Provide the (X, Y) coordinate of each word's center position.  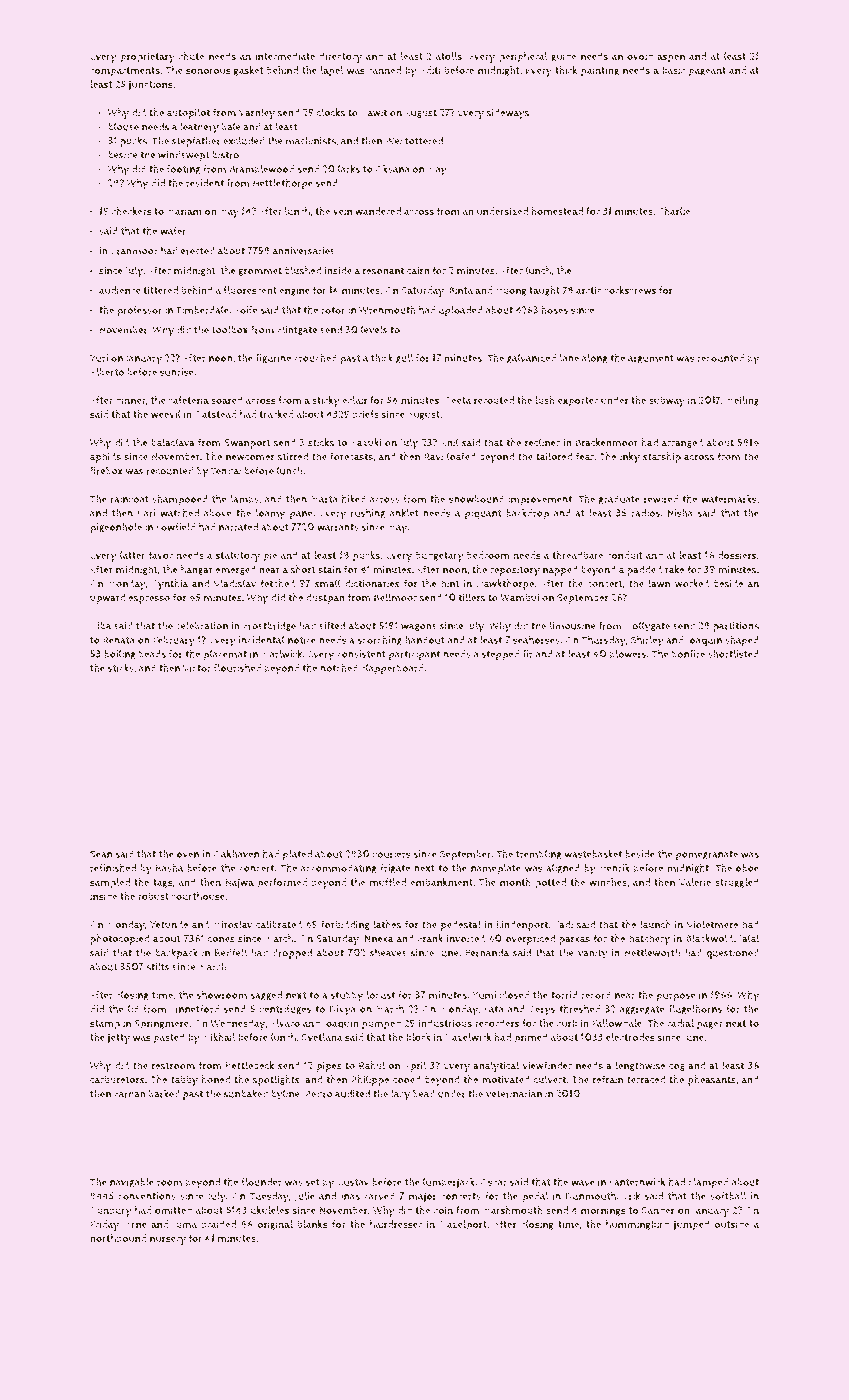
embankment (441, 882)
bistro (225, 155)
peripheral (523, 57)
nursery (168, 1240)
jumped (691, 1225)
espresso (149, 600)
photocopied (119, 939)
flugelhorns (695, 1010)
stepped (500, 655)
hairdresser (396, 1224)
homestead (557, 211)
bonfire (688, 654)
